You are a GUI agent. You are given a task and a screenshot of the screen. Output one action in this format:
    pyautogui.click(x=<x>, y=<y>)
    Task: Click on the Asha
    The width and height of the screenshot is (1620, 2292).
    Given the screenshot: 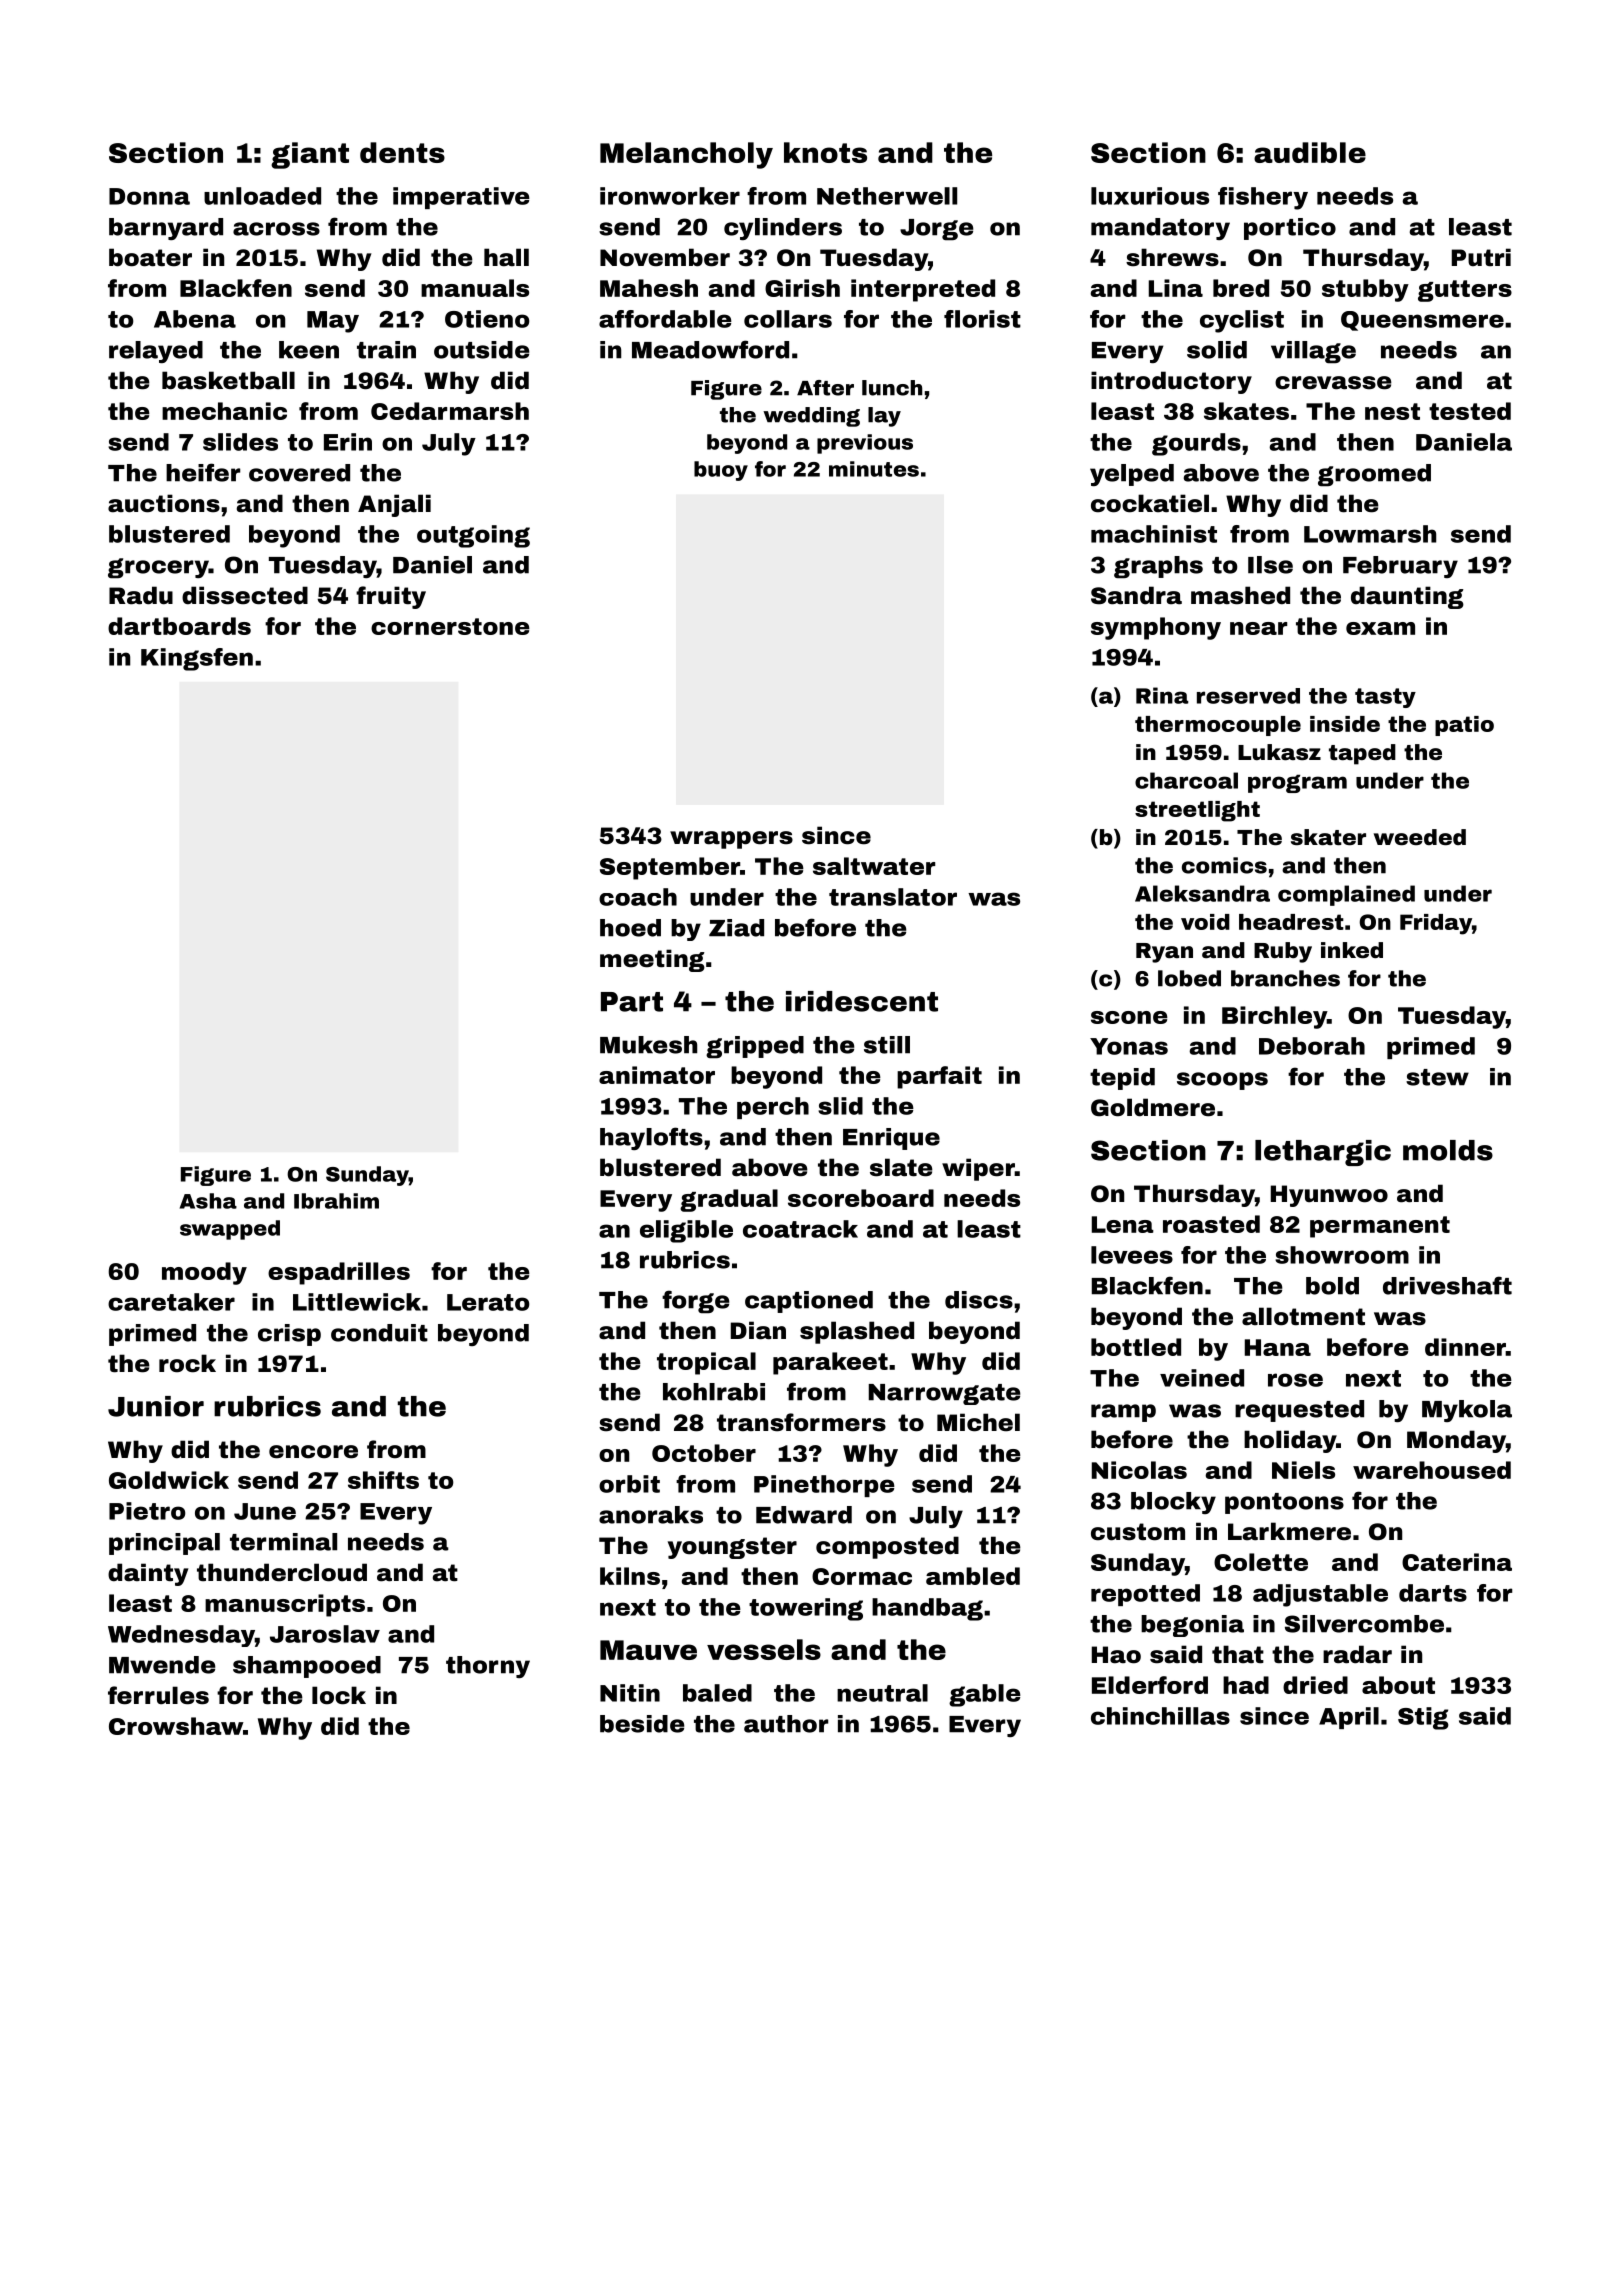 What is the action you would take?
    pyautogui.click(x=208, y=1201)
